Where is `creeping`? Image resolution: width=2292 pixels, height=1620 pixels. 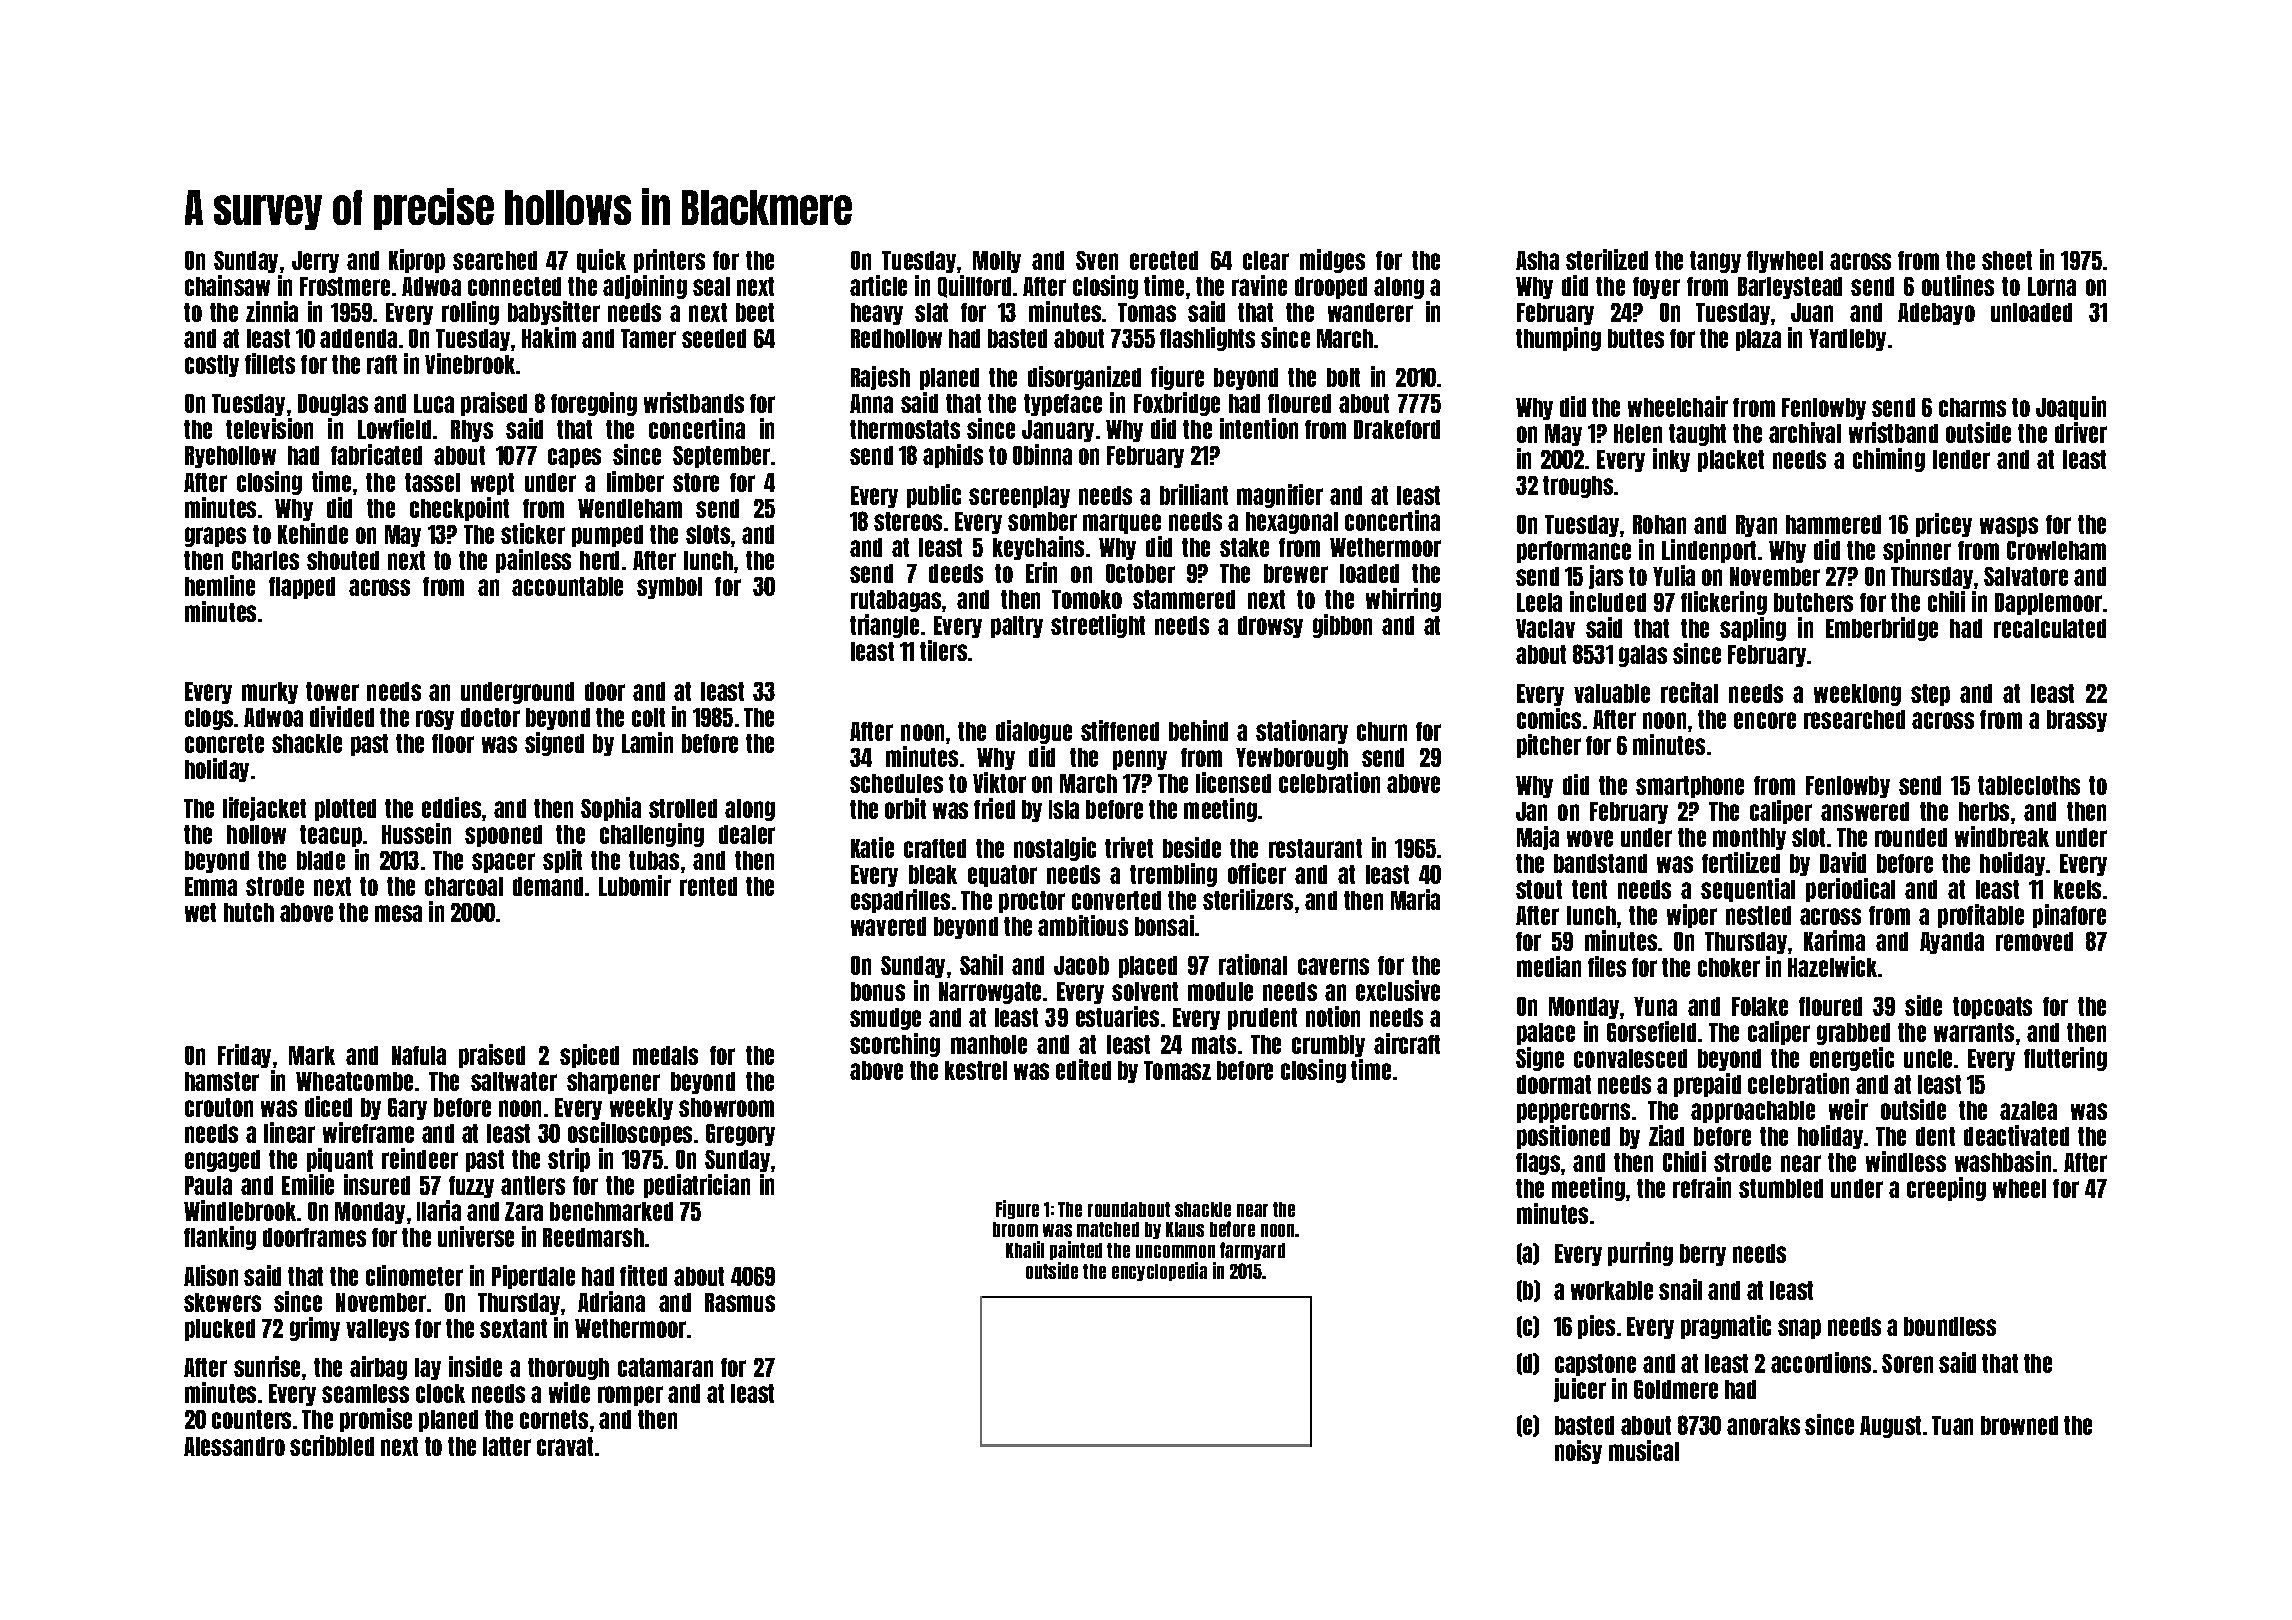 creeping is located at coordinates (1946, 1189).
